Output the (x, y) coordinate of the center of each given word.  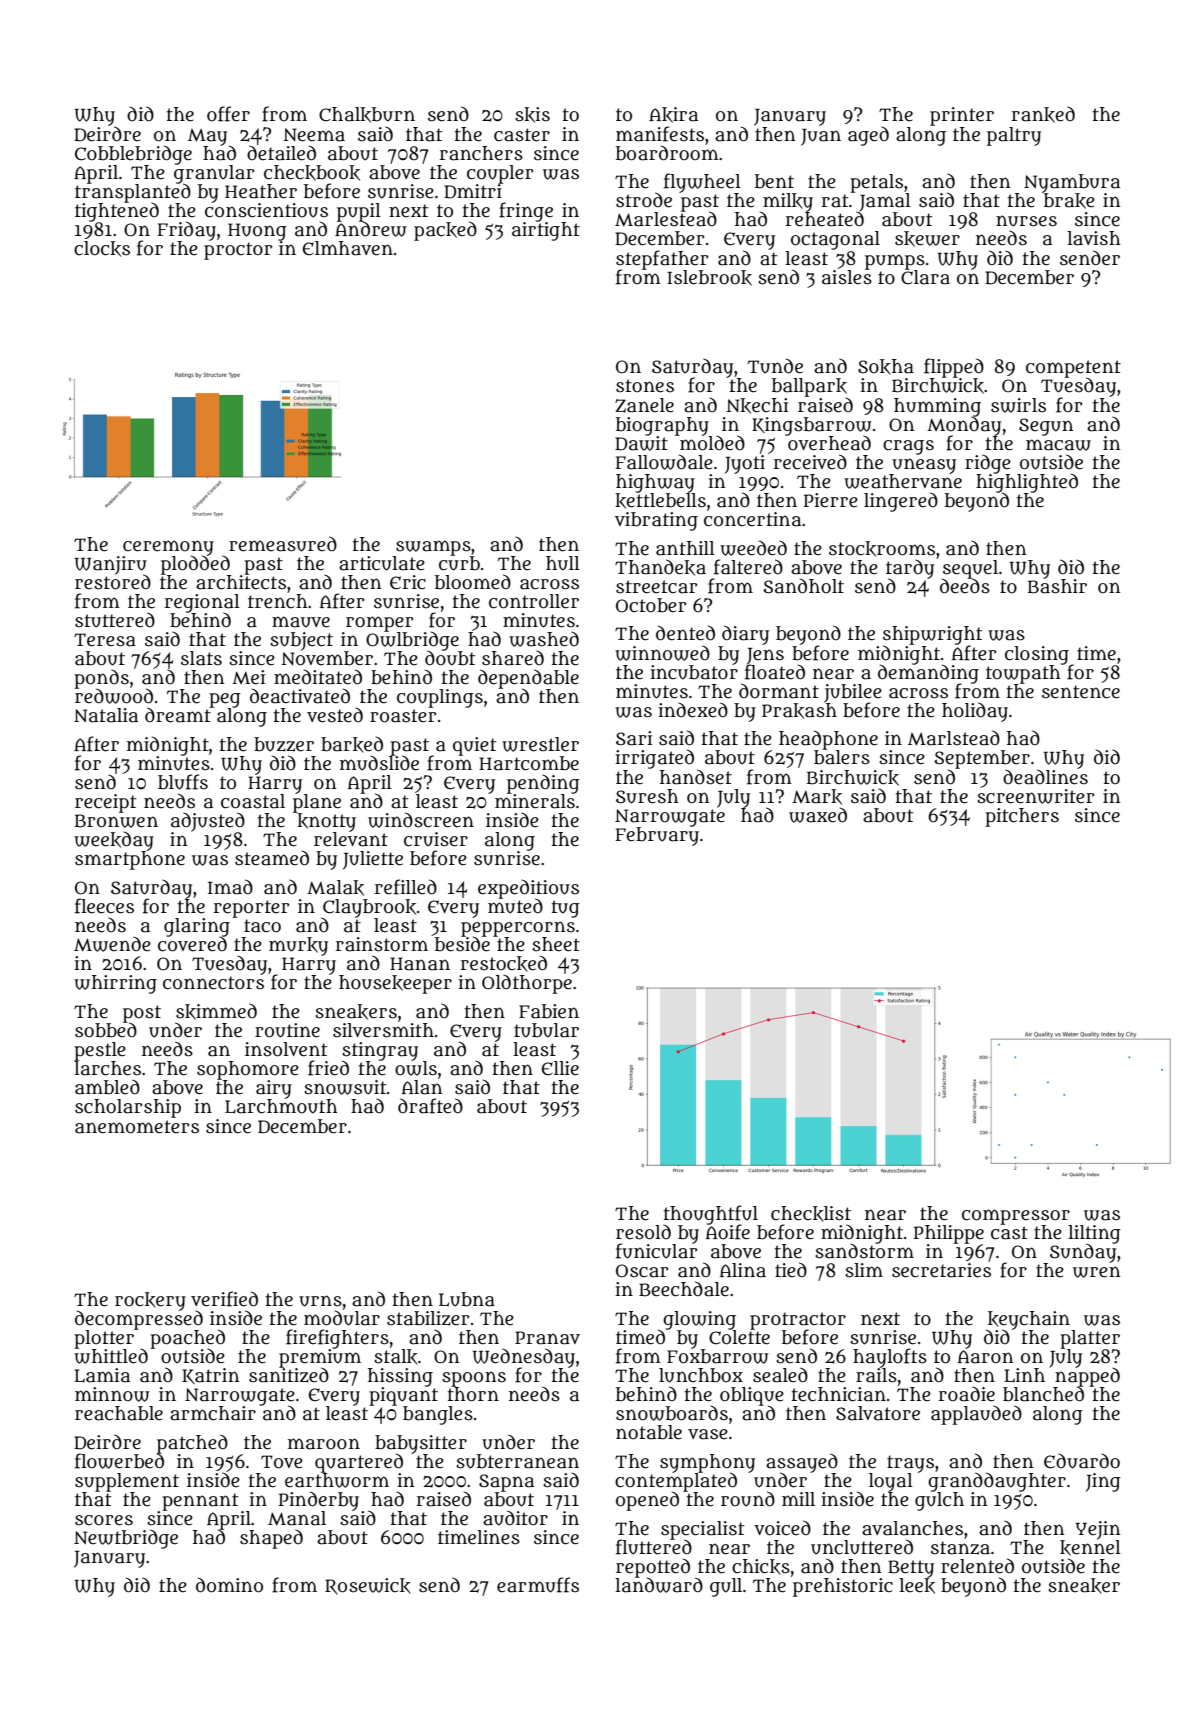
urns (320, 1301)
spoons (474, 1379)
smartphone (130, 860)
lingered (901, 502)
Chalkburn (367, 115)
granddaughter (997, 1482)
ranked (1043, 114)
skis (532, 115)
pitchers (1022, 817)
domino (229, 1585)
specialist (702, 1530)
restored (113, 582)
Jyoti (745, 464)
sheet (556, 944)
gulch (939, 1501)
